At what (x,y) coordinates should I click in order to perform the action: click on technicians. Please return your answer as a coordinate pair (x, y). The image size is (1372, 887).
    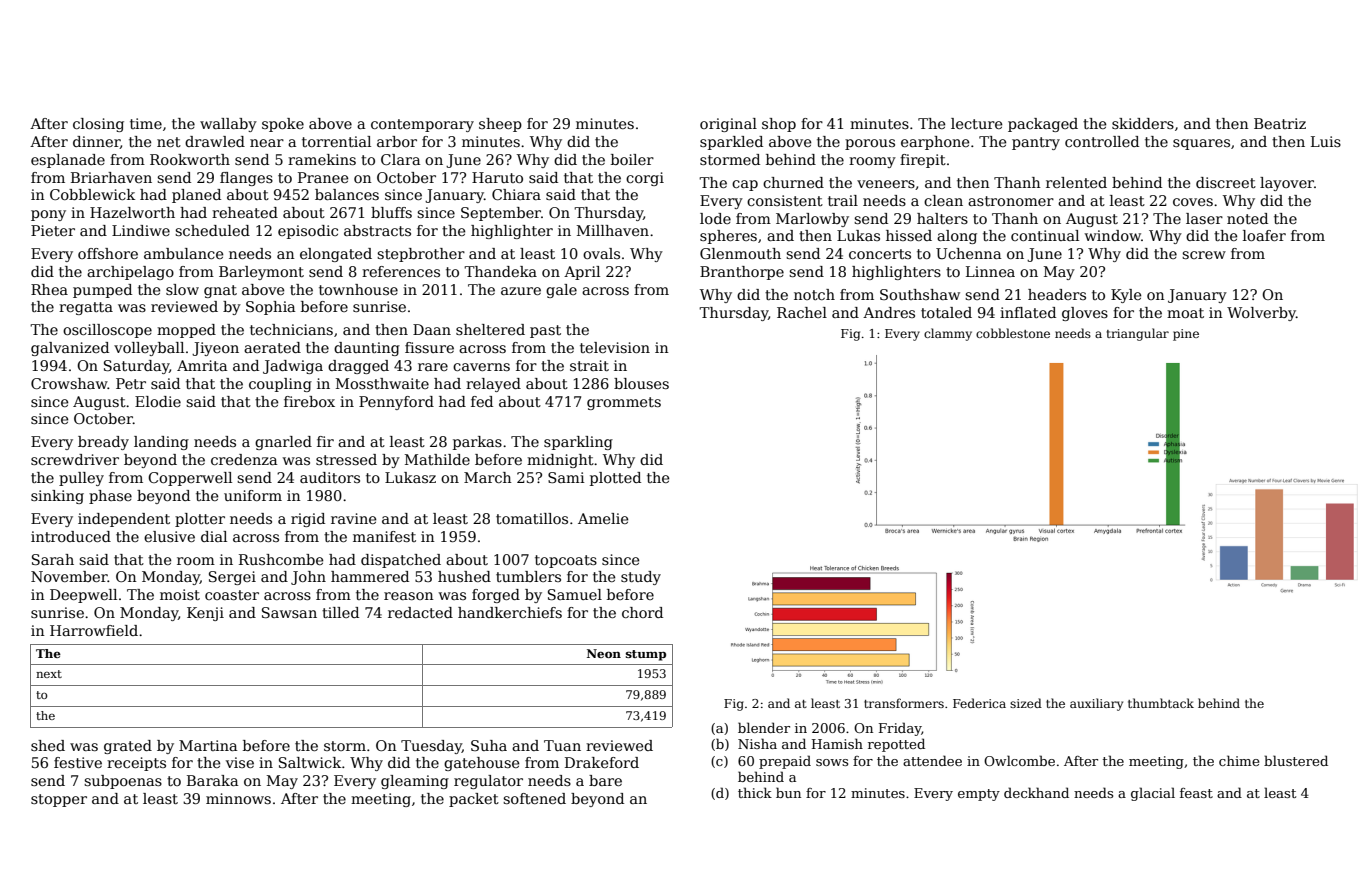
    Looking at the image, I should click on (291, 329).
